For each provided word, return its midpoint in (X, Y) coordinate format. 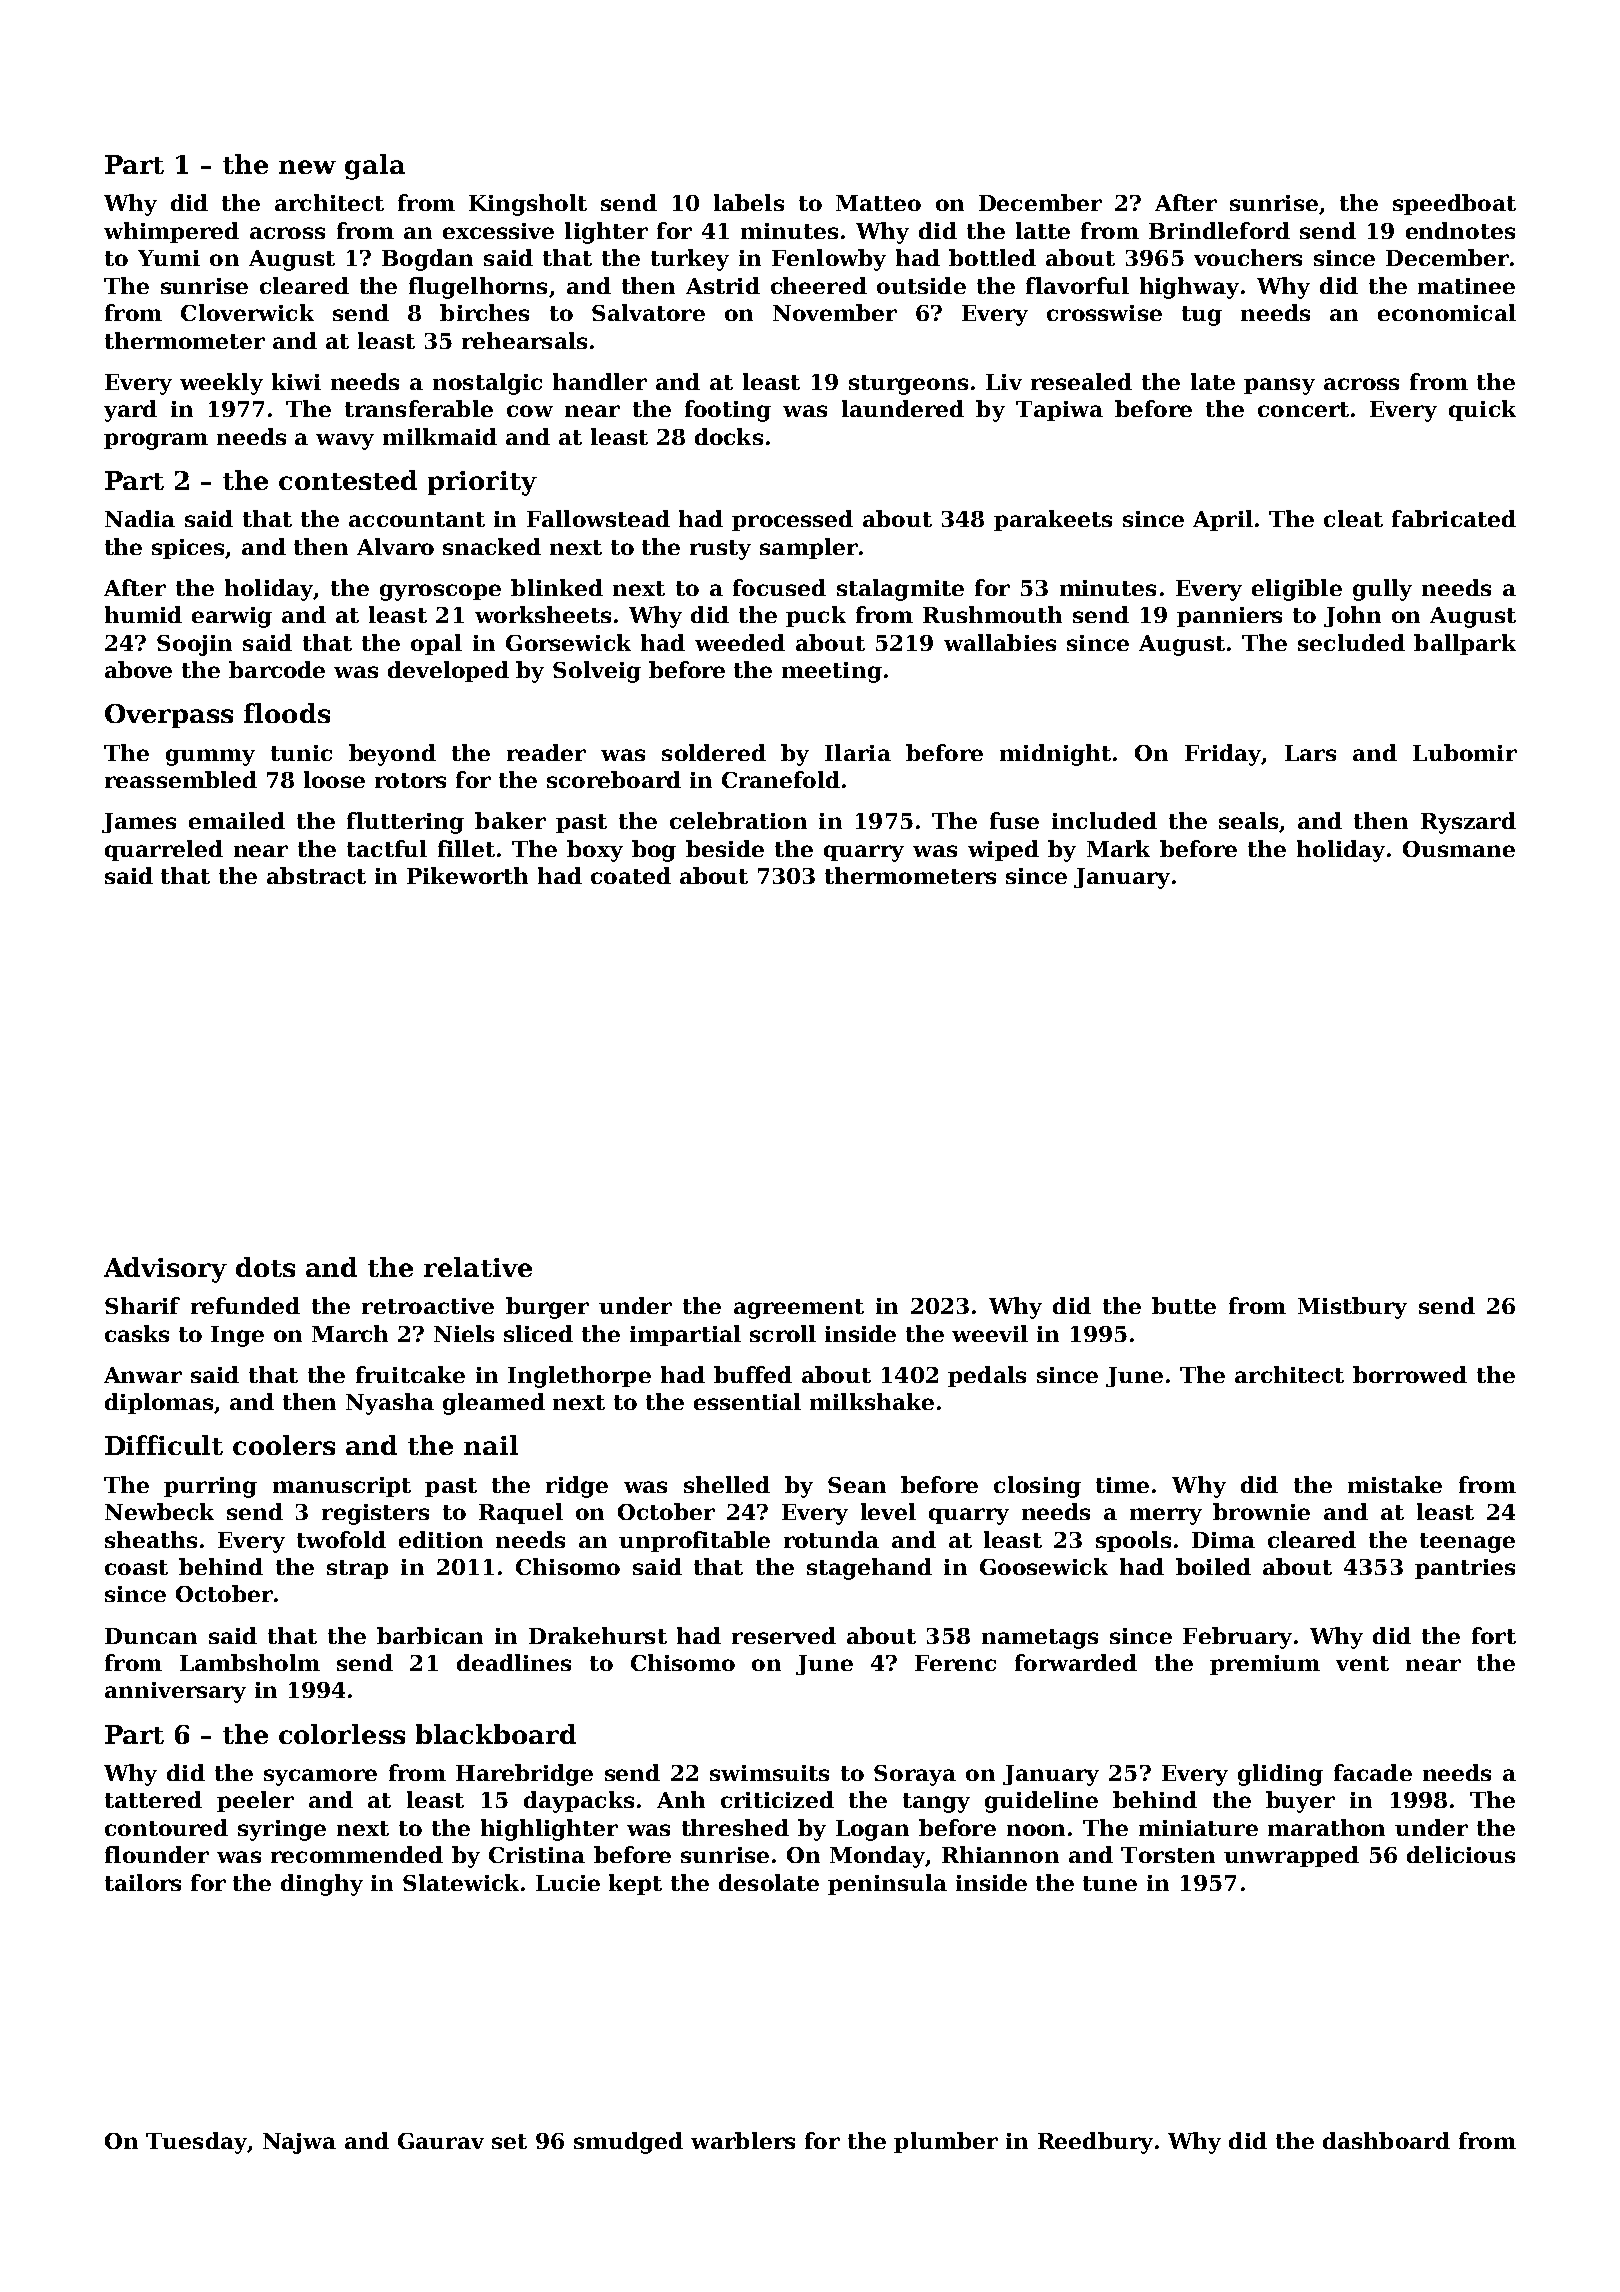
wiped (1003, 850)
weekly (221, 384)
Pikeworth (467, 875)
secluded (1351, 642)
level (888, 1511)
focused (779, 587)
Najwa (299, 2143)
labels (749, 202)
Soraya (915, 1775)
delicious (1461, 1854)
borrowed (1410, 1374)
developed (448, 671)
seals (1248, 820)
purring (210, 1487)
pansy (1279, 386)
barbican (430, 1635)
